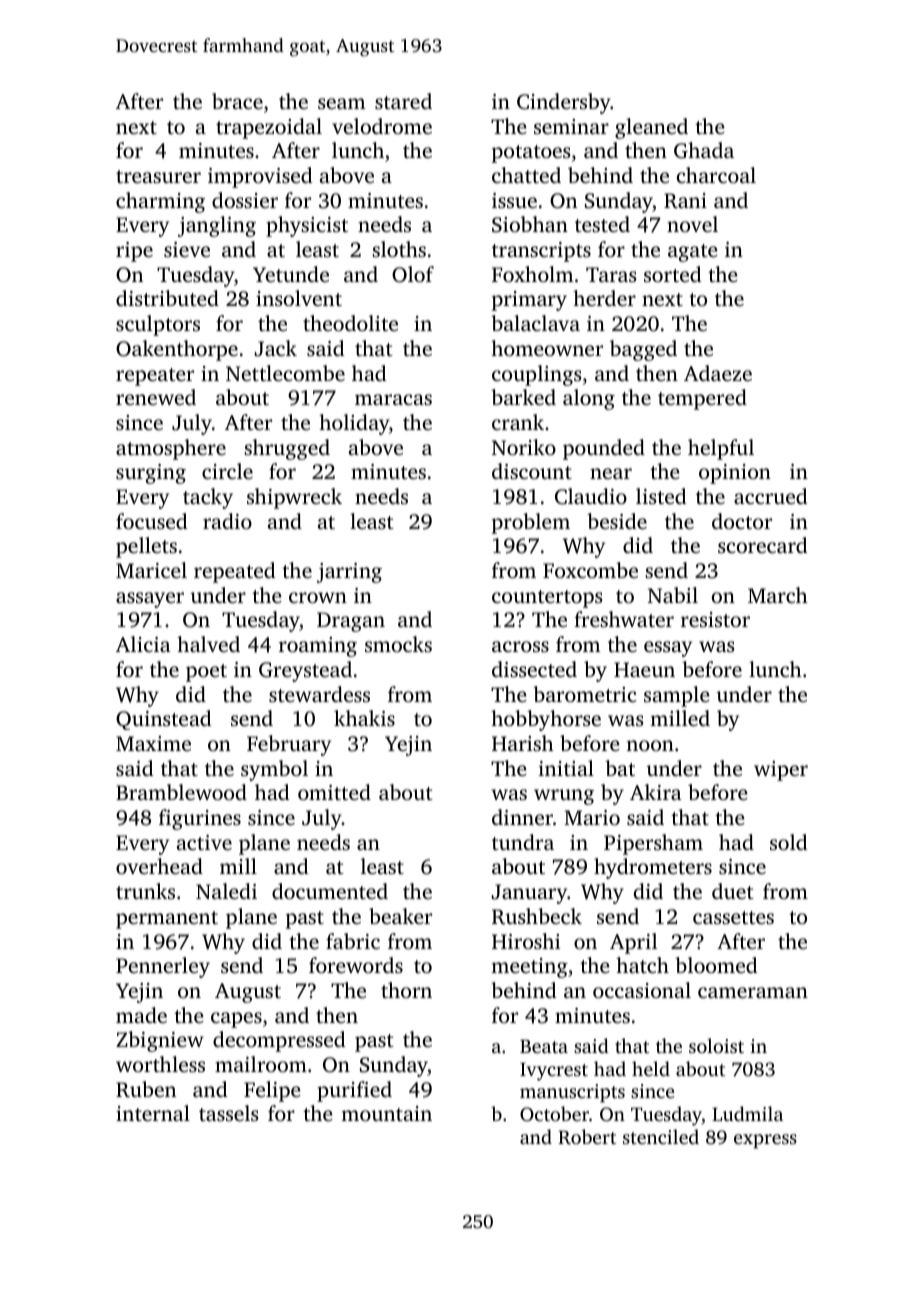 Image resolution: width=924 pixels, height=1311 pixels. What do you see at coordinates (386, 1113) in the page?
I see `mountain` at bounding box center [386, 1113].
